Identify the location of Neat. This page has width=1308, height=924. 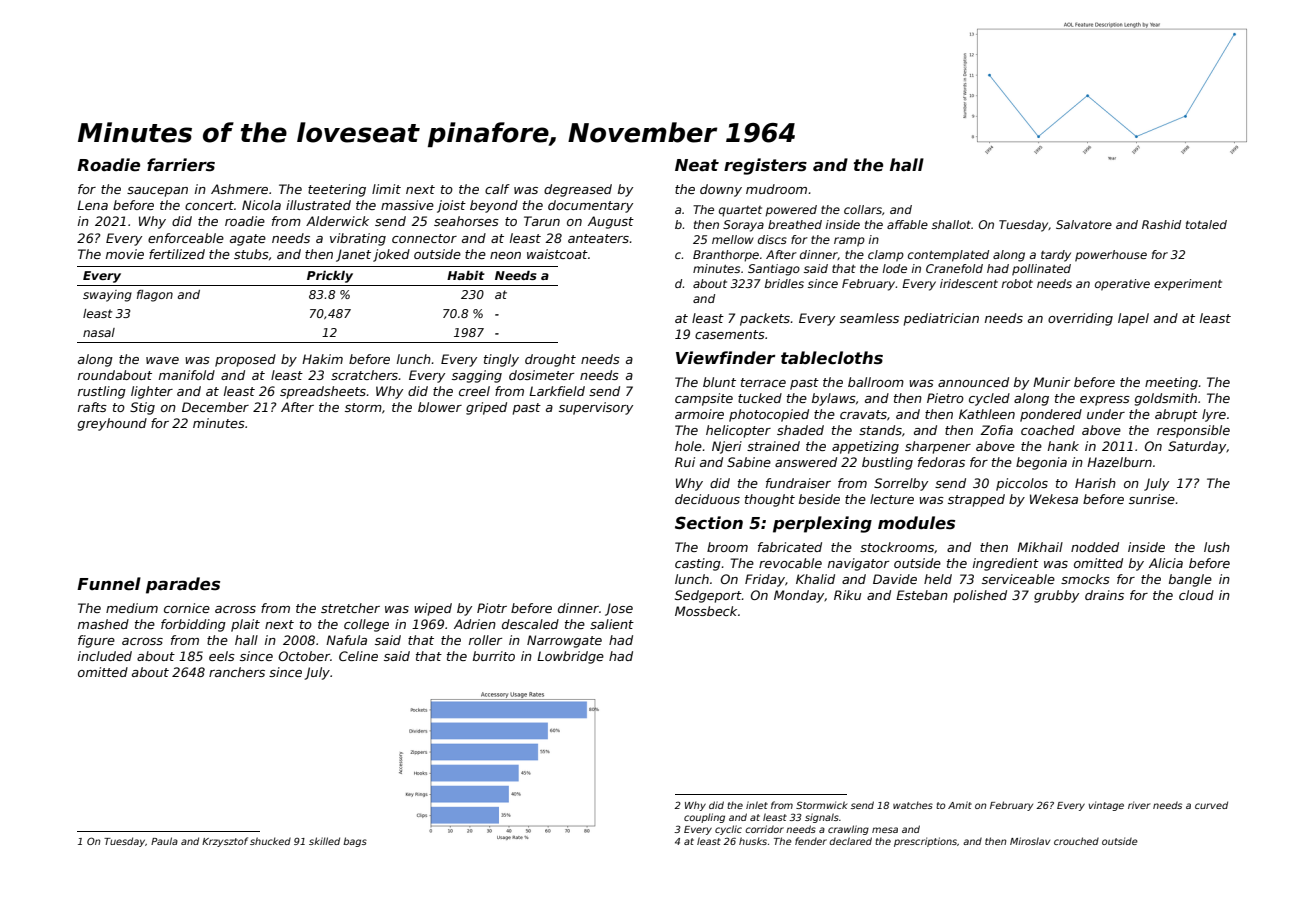
(697, 165).
